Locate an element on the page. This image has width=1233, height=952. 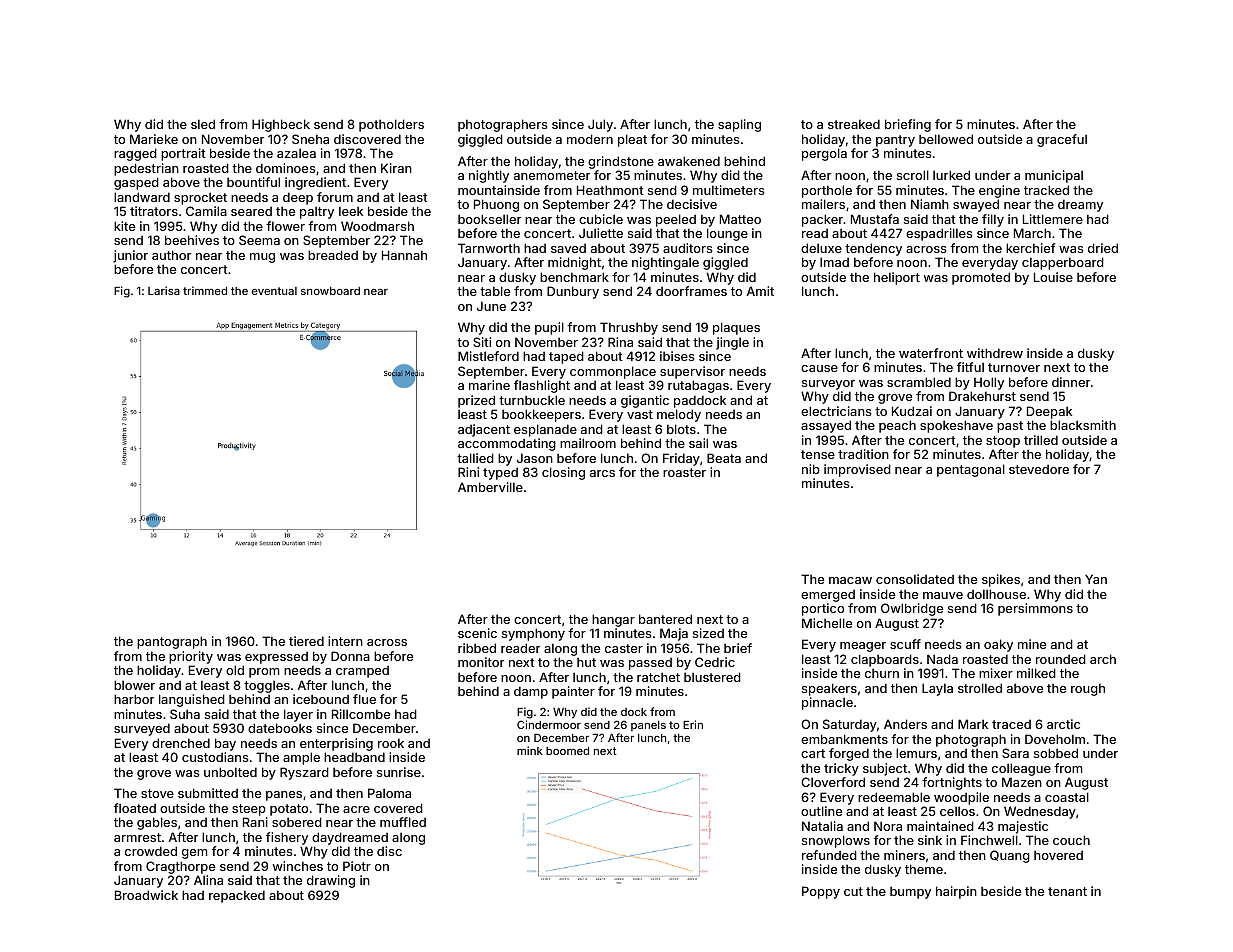
seared is located at coordinates (251, 211).
